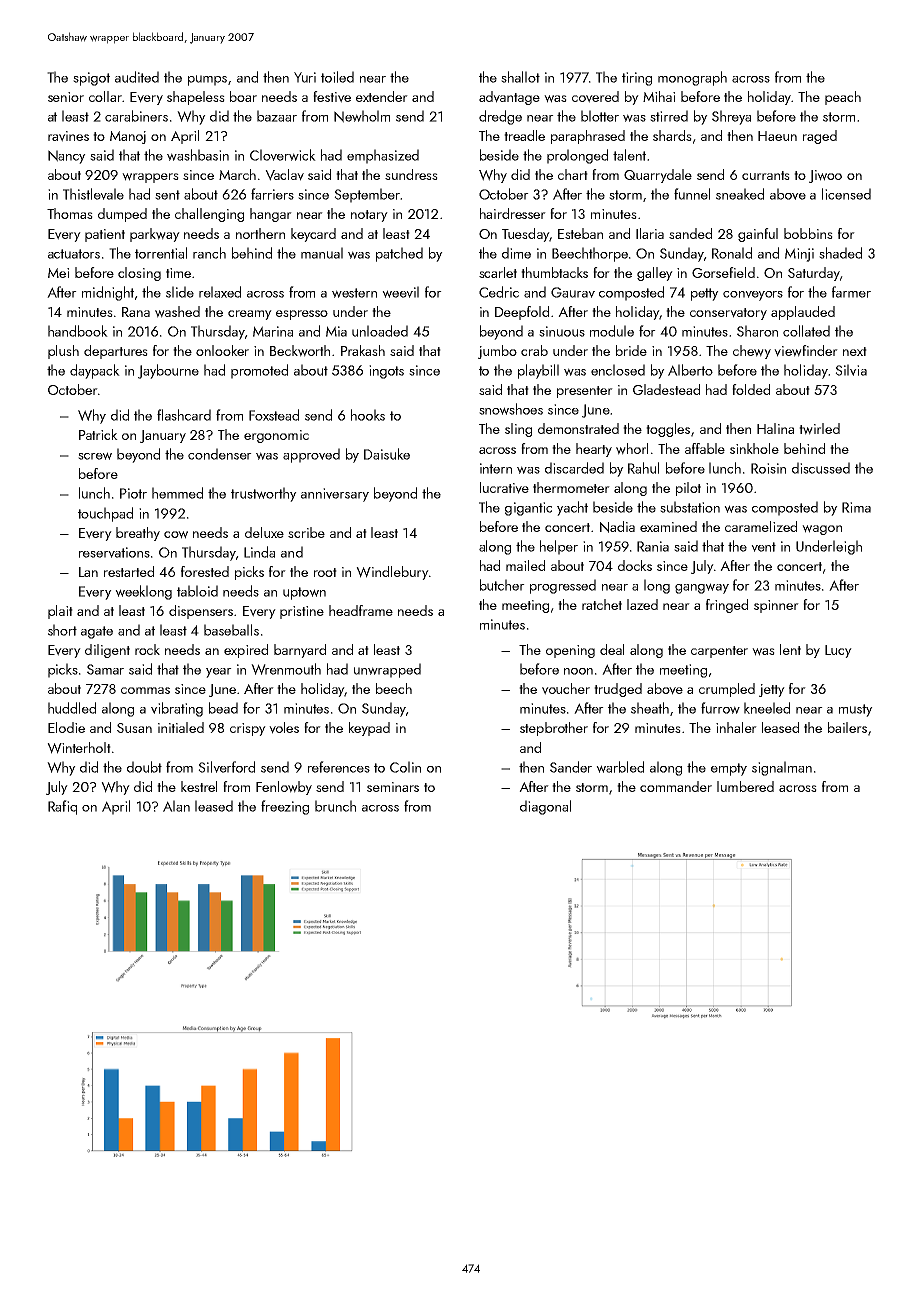 The image size is (924, 1308). Describe the element at coordinates (79, 748) in the screenshot. I see `Winterholt` at that location.
